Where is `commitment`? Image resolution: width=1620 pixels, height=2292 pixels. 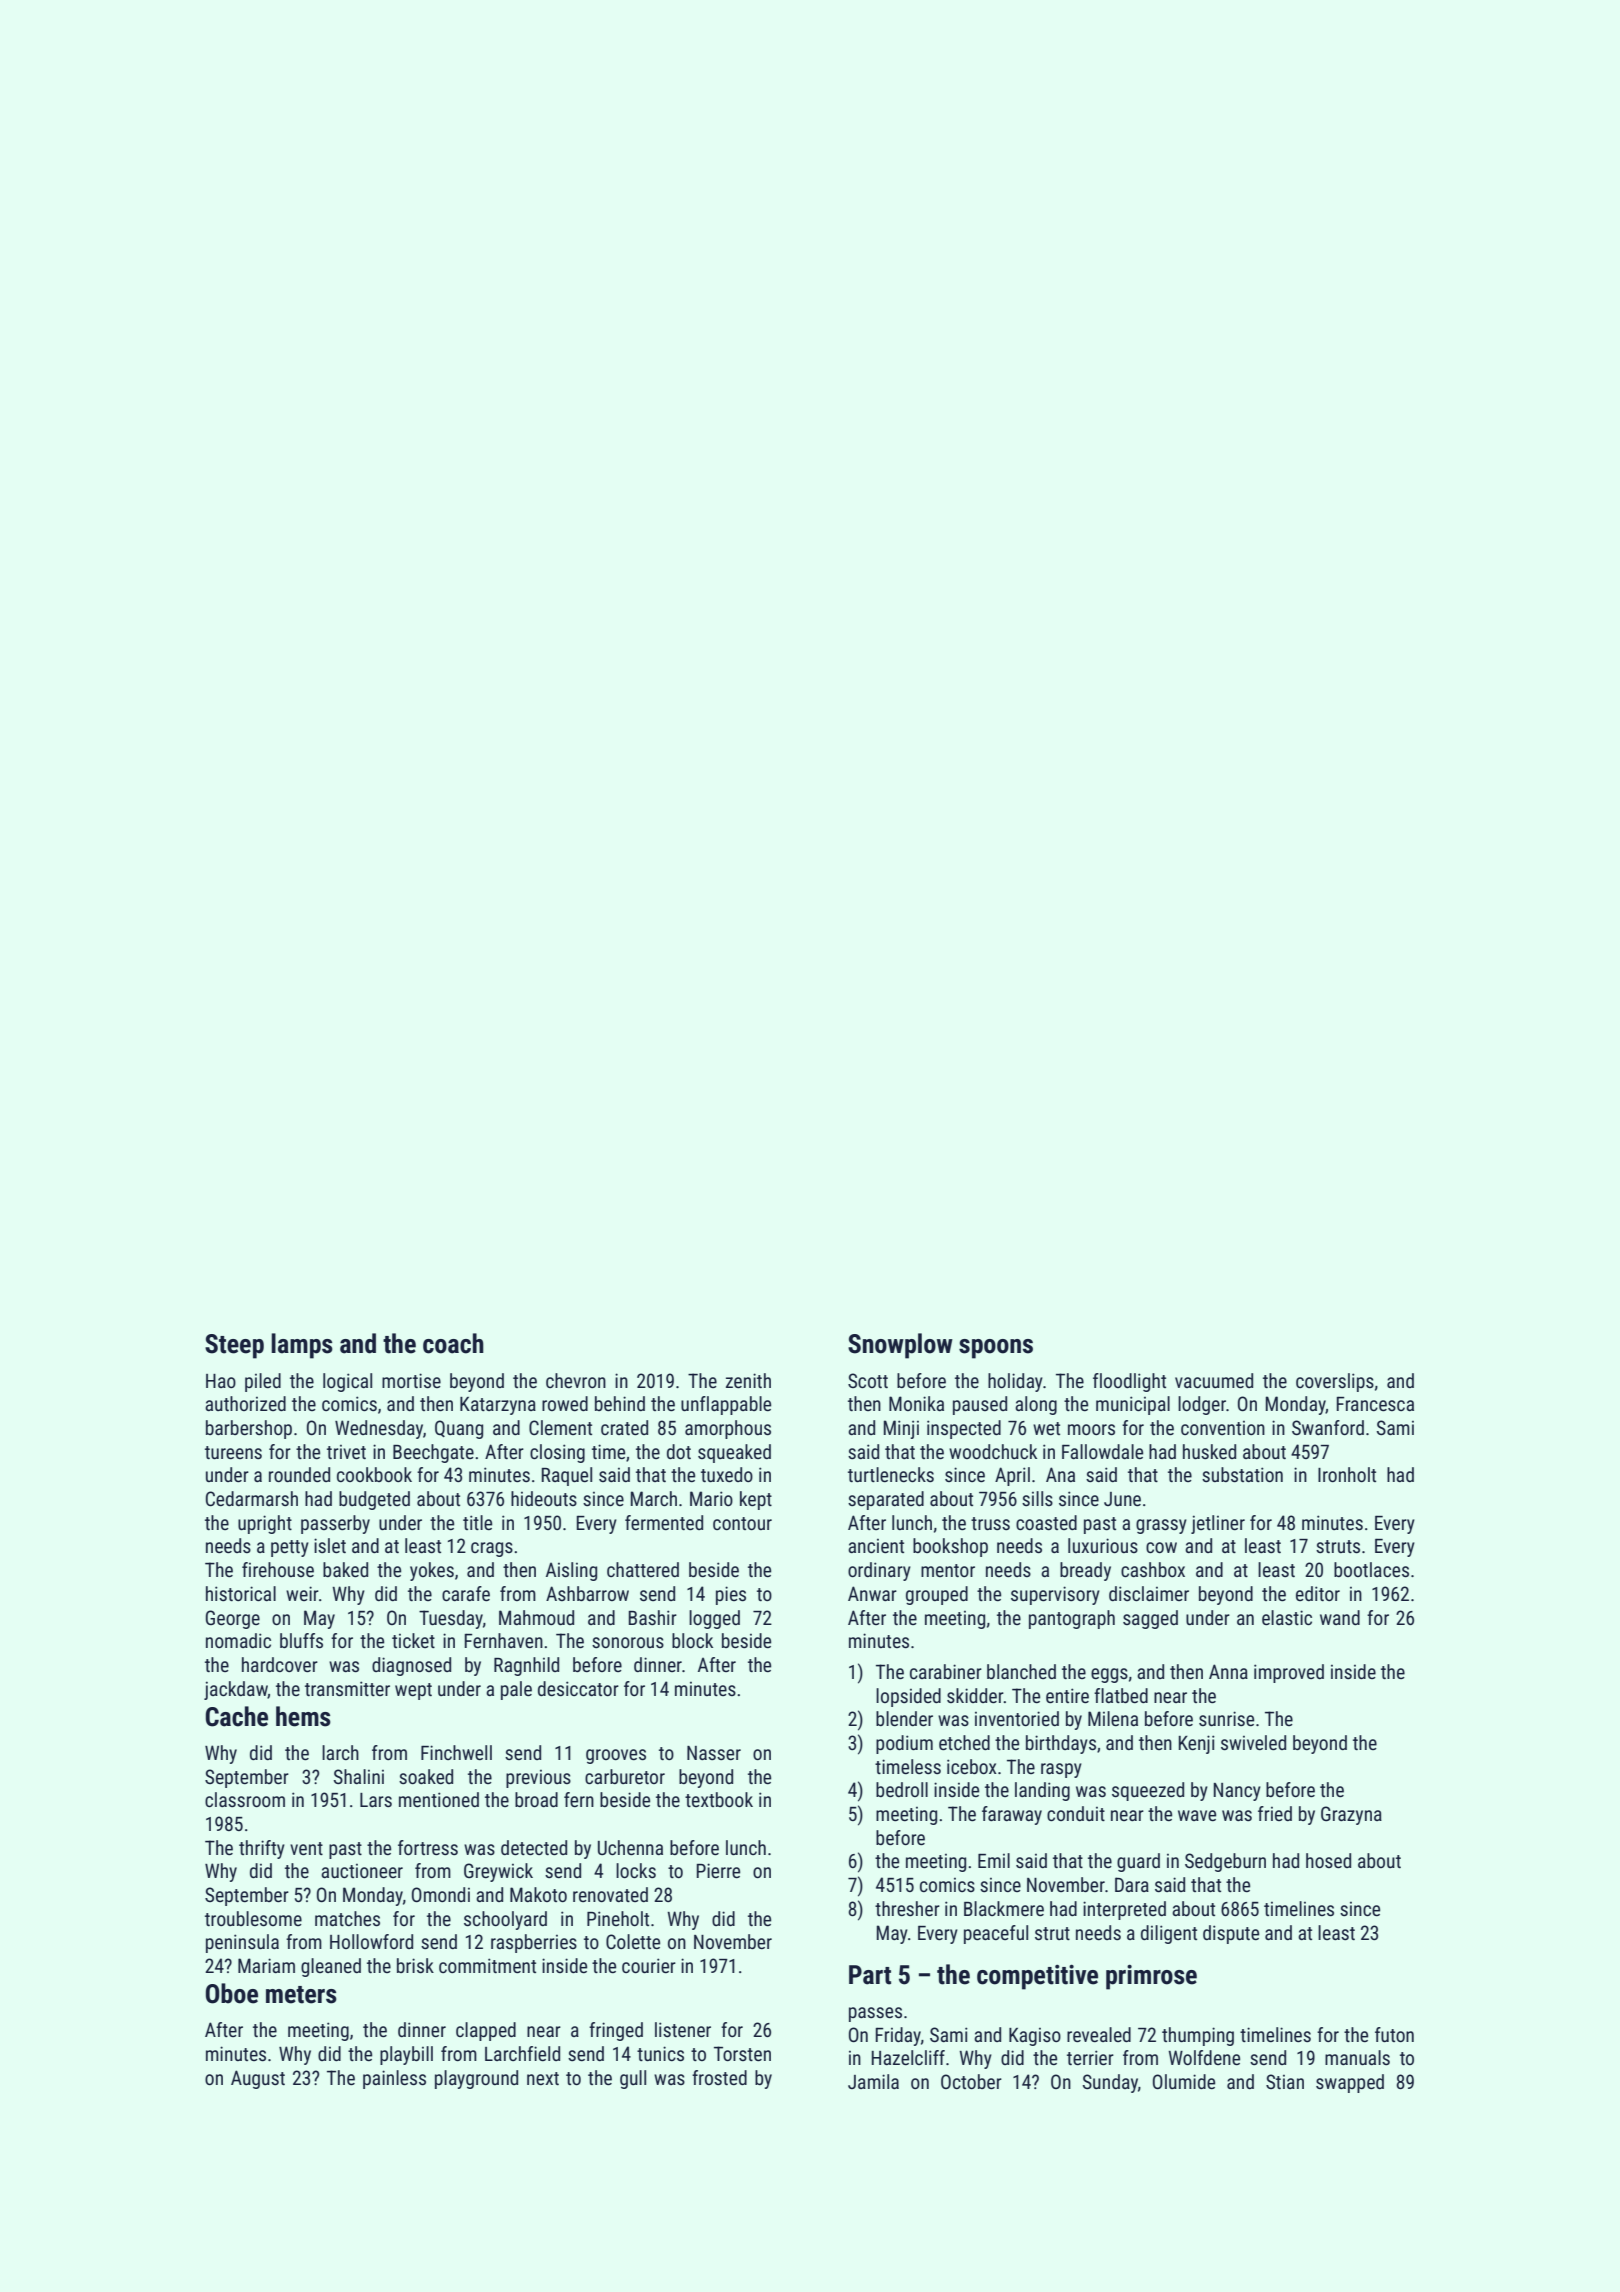
commitment is located at coordinates (487, 1965).
